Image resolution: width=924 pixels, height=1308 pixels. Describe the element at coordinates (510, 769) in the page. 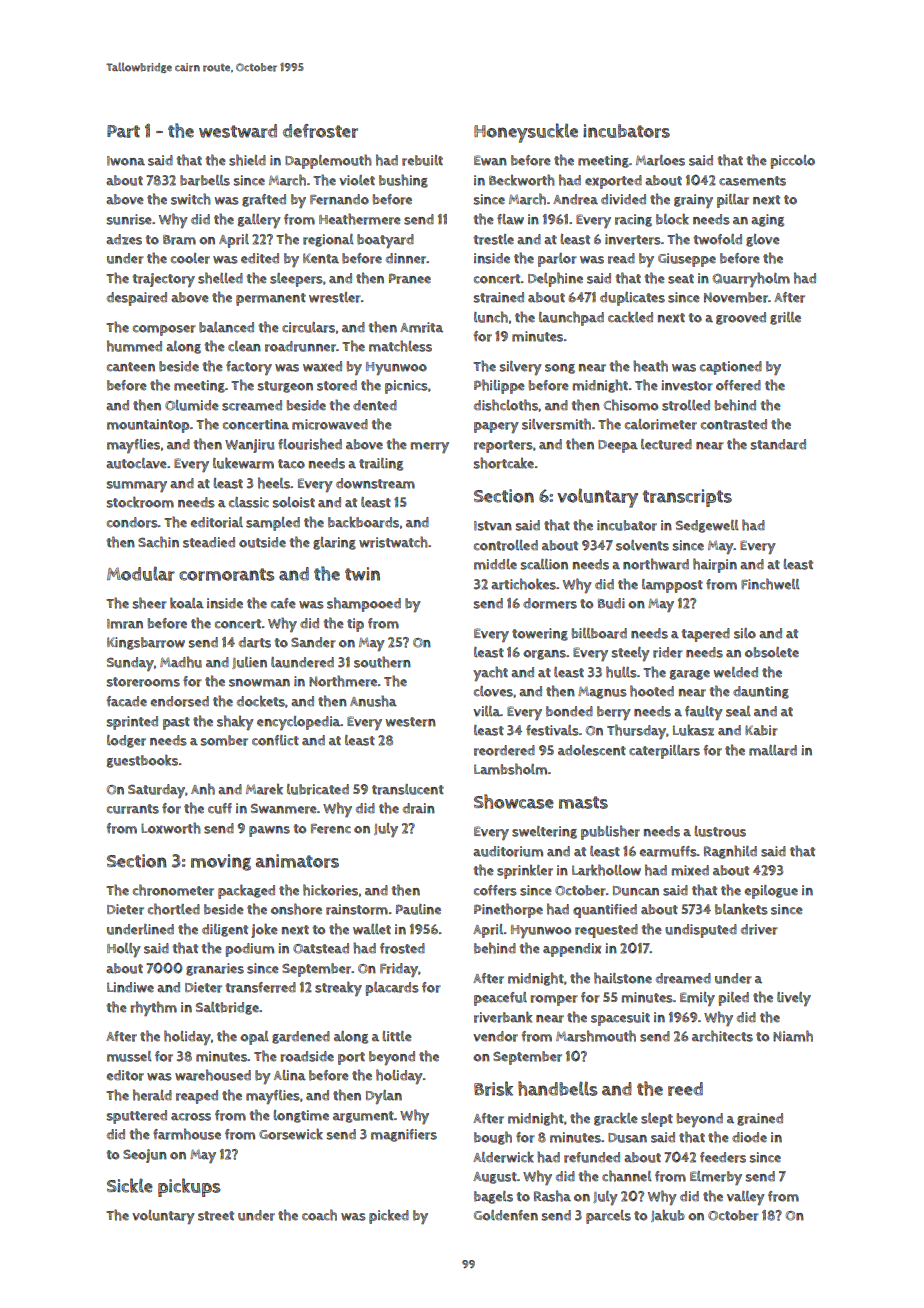

I see `Lambsholm` at that location.
